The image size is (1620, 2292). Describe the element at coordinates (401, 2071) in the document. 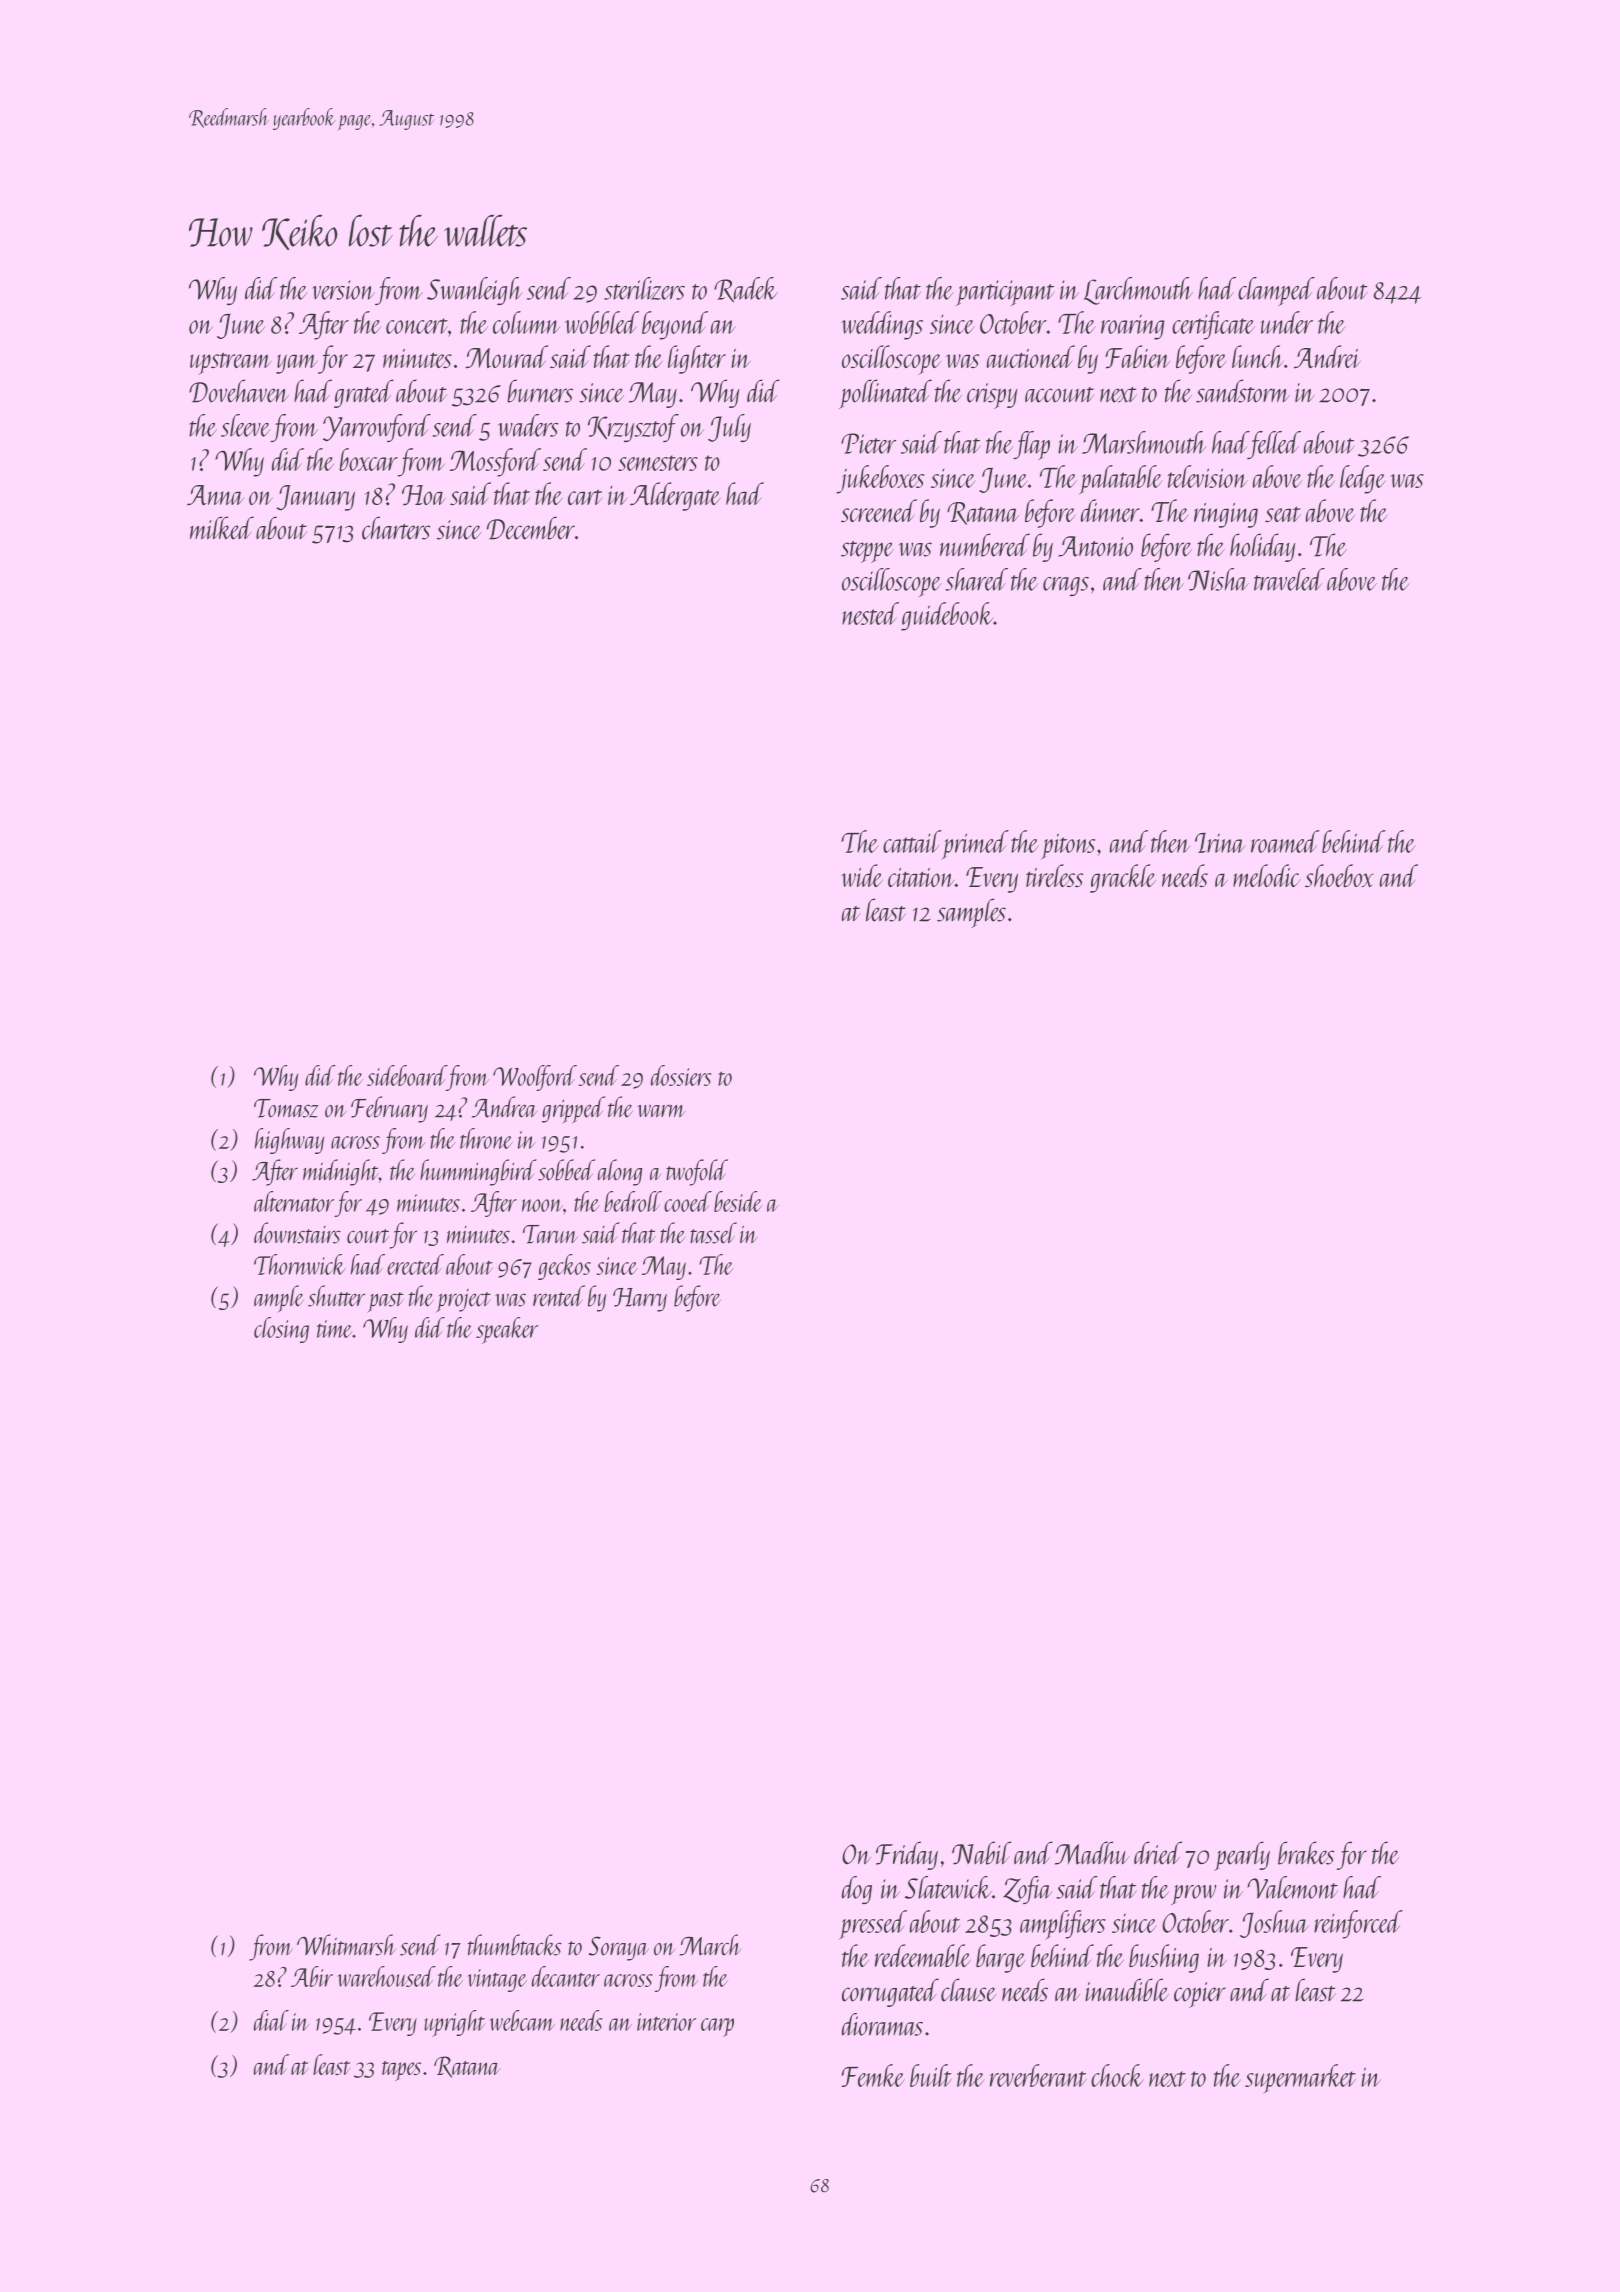

I see `tapes` at that location.
